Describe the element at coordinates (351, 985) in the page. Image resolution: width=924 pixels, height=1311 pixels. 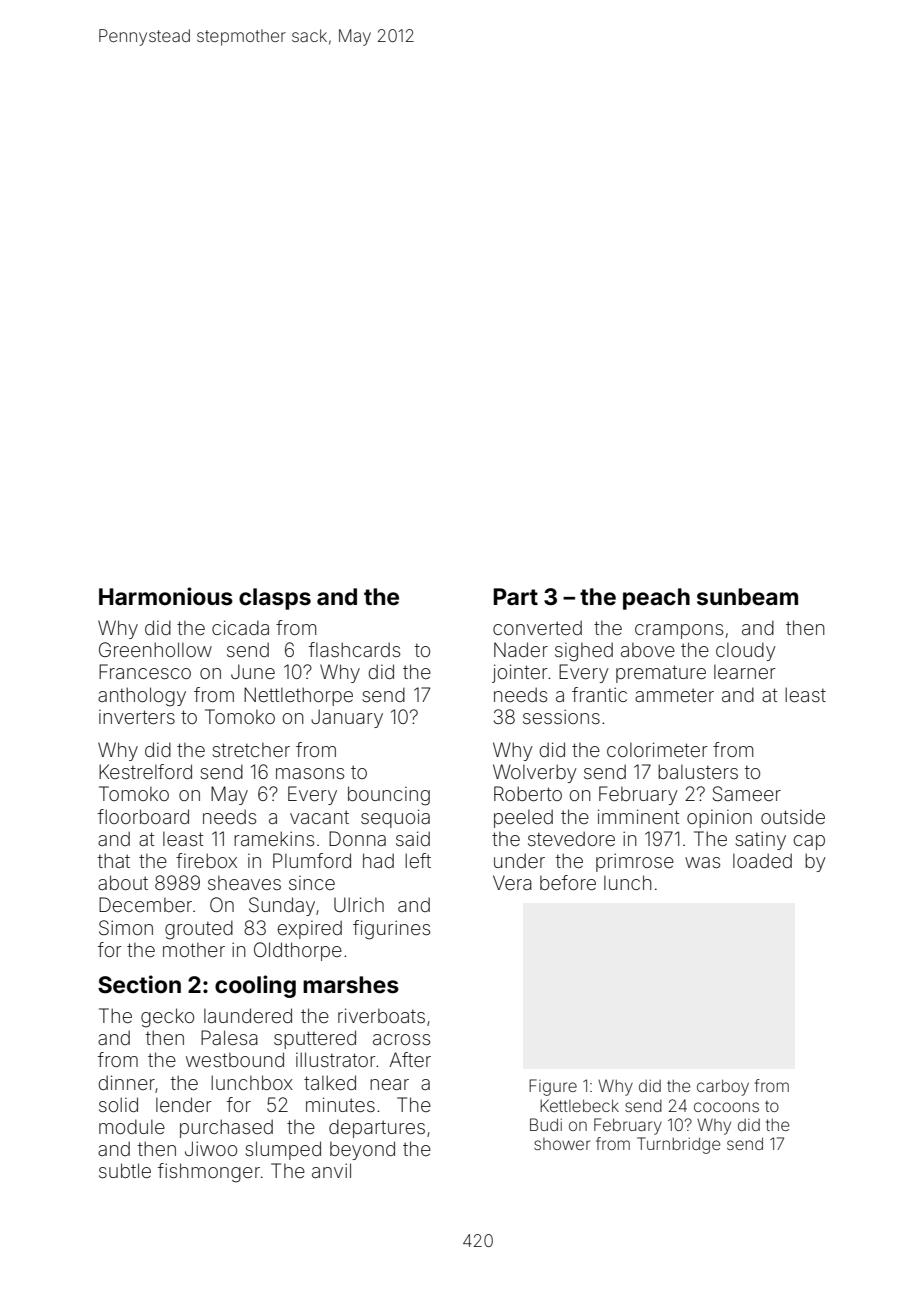
I see `marshes` at that location.
